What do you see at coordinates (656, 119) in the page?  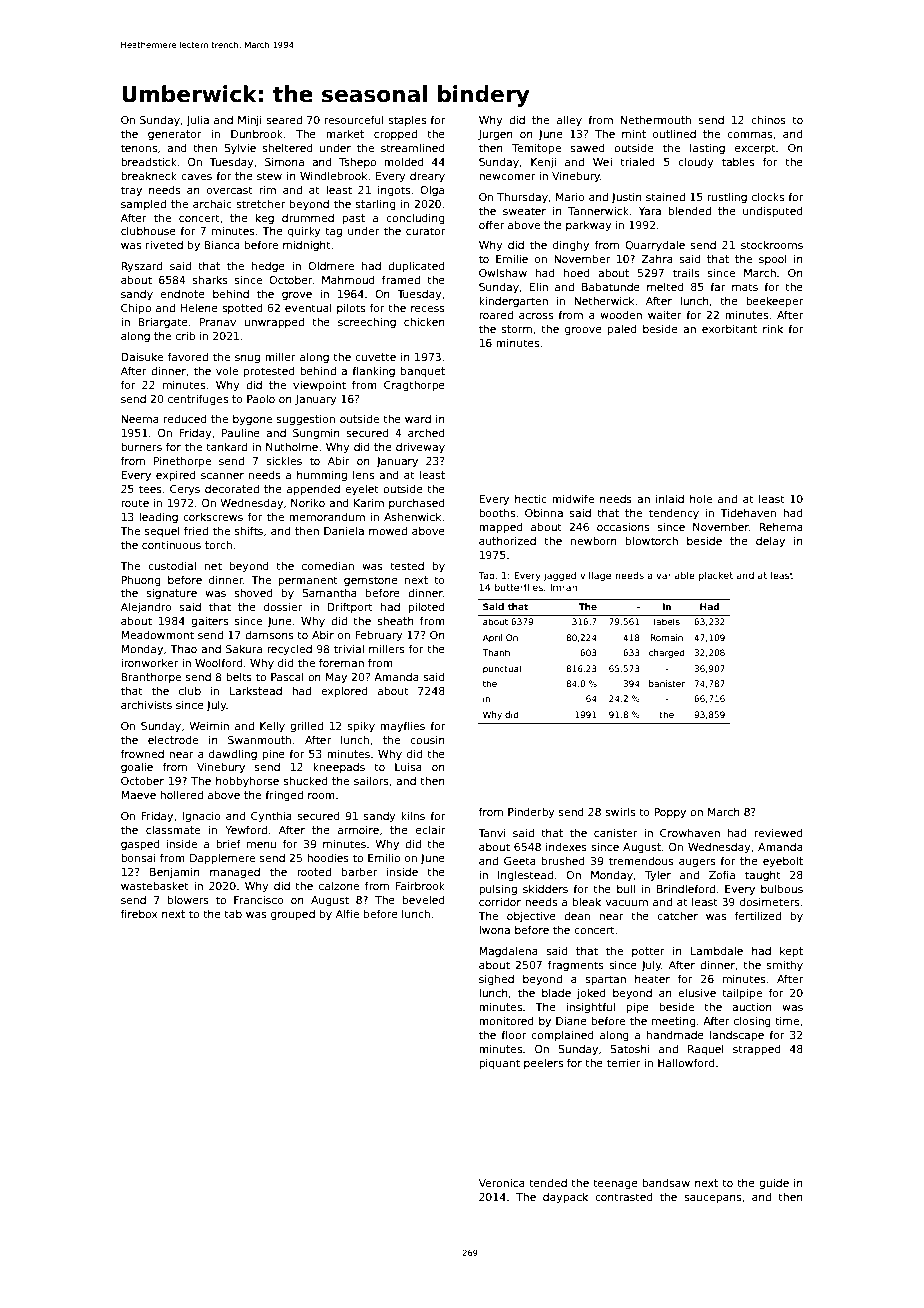 I see `Nethermouth` at bounding box center [656, 119].
